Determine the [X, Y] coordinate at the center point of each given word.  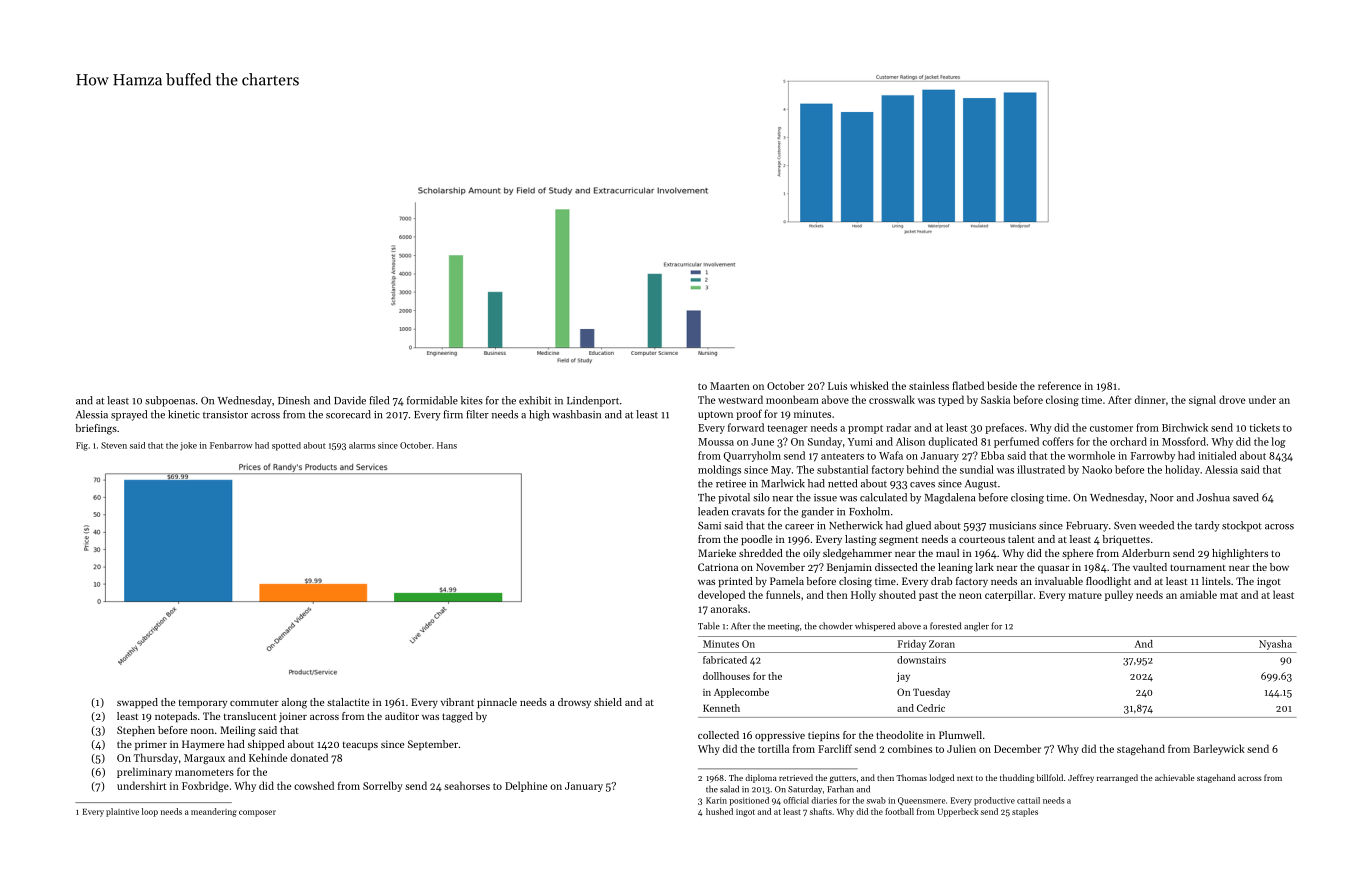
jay [903, 677]
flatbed [968, 385]
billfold [1050, 777]
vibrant [457, 702]
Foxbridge [205, 786]
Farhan [840, 789]
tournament [1198, 567]
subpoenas [170, 401]
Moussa [716, 442]
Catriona [718, 567]
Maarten [730, 386]
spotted [286, 446]
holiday [1182, 470]
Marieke [717, 553]
